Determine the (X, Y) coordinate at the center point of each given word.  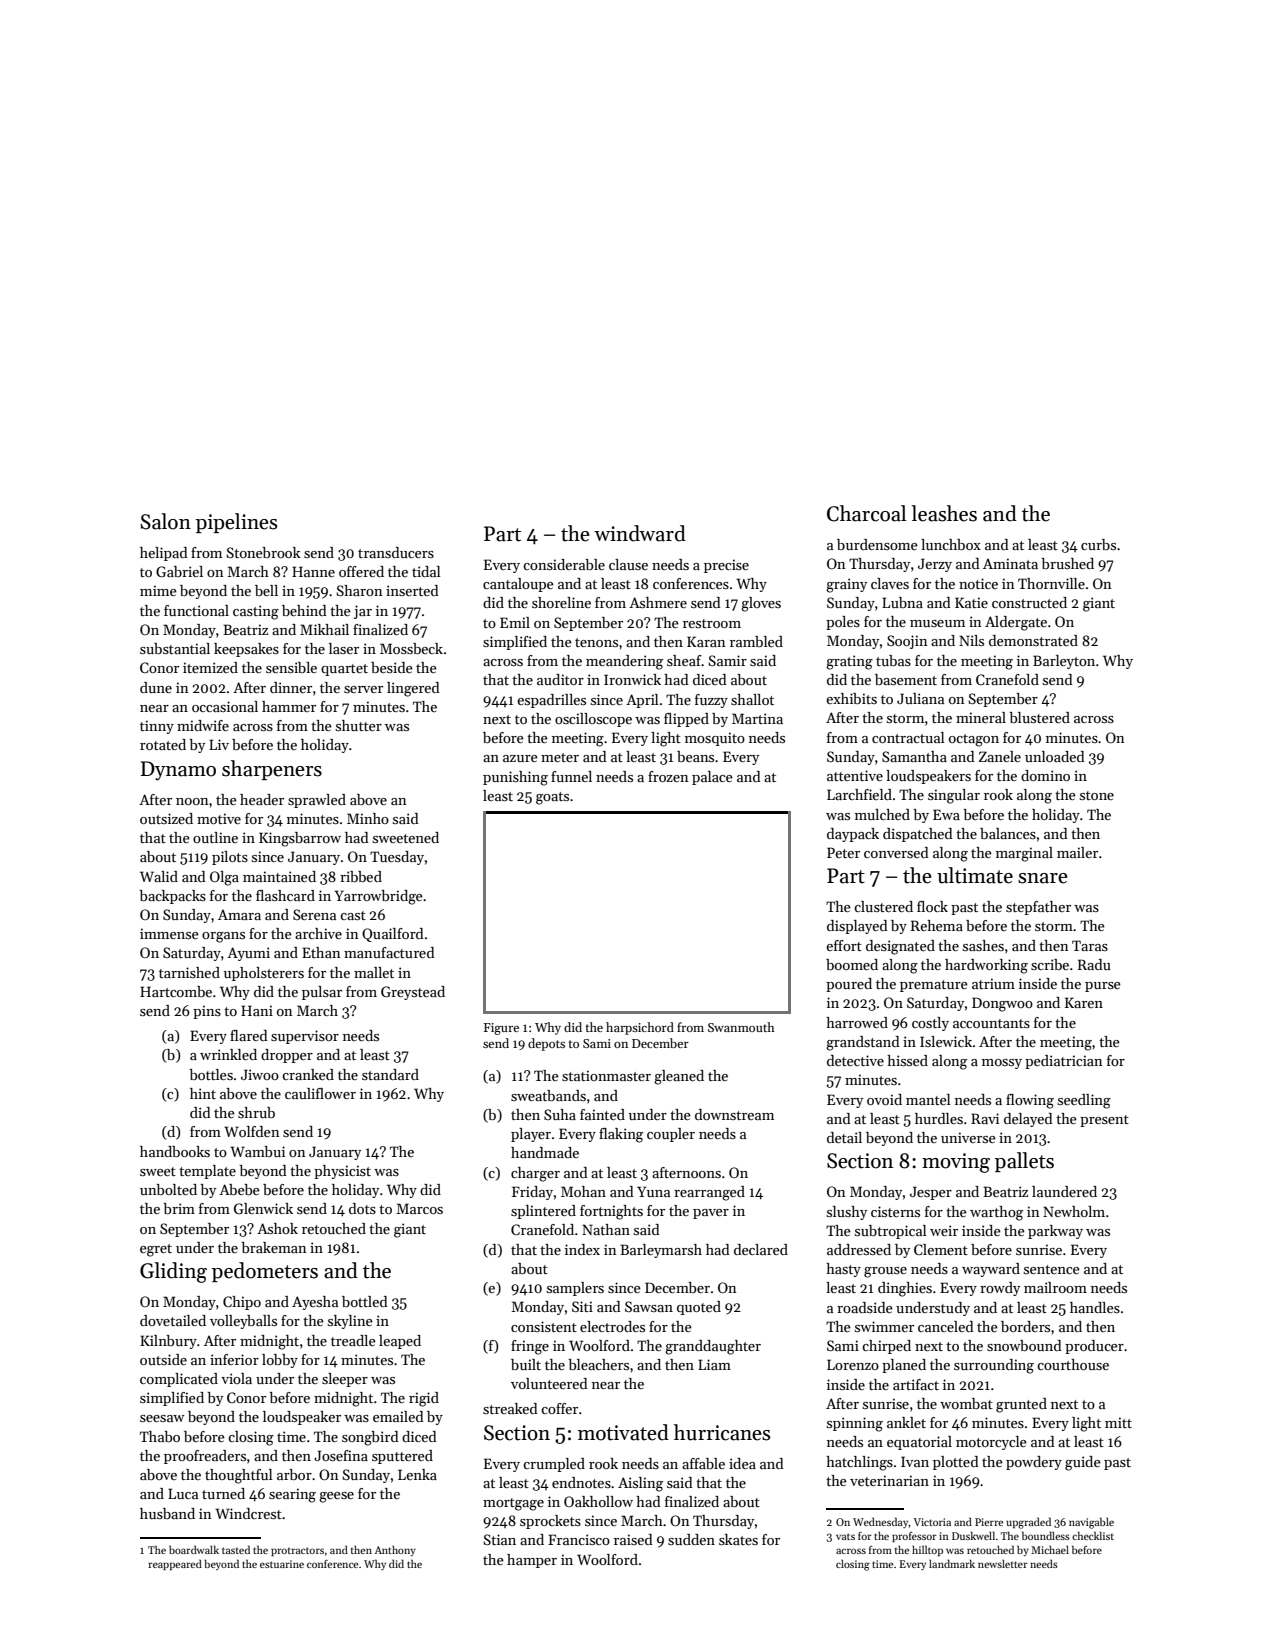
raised (633, 1539)
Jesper (931, 1193)
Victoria (932, 1522)
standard (390, 1074)
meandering (624, 662)
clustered (883, 906)
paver (711, 1214)
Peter (843, 852)
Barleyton (1064, 662)
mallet (374, 972)
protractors (297, 1551)
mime (158, 590)
